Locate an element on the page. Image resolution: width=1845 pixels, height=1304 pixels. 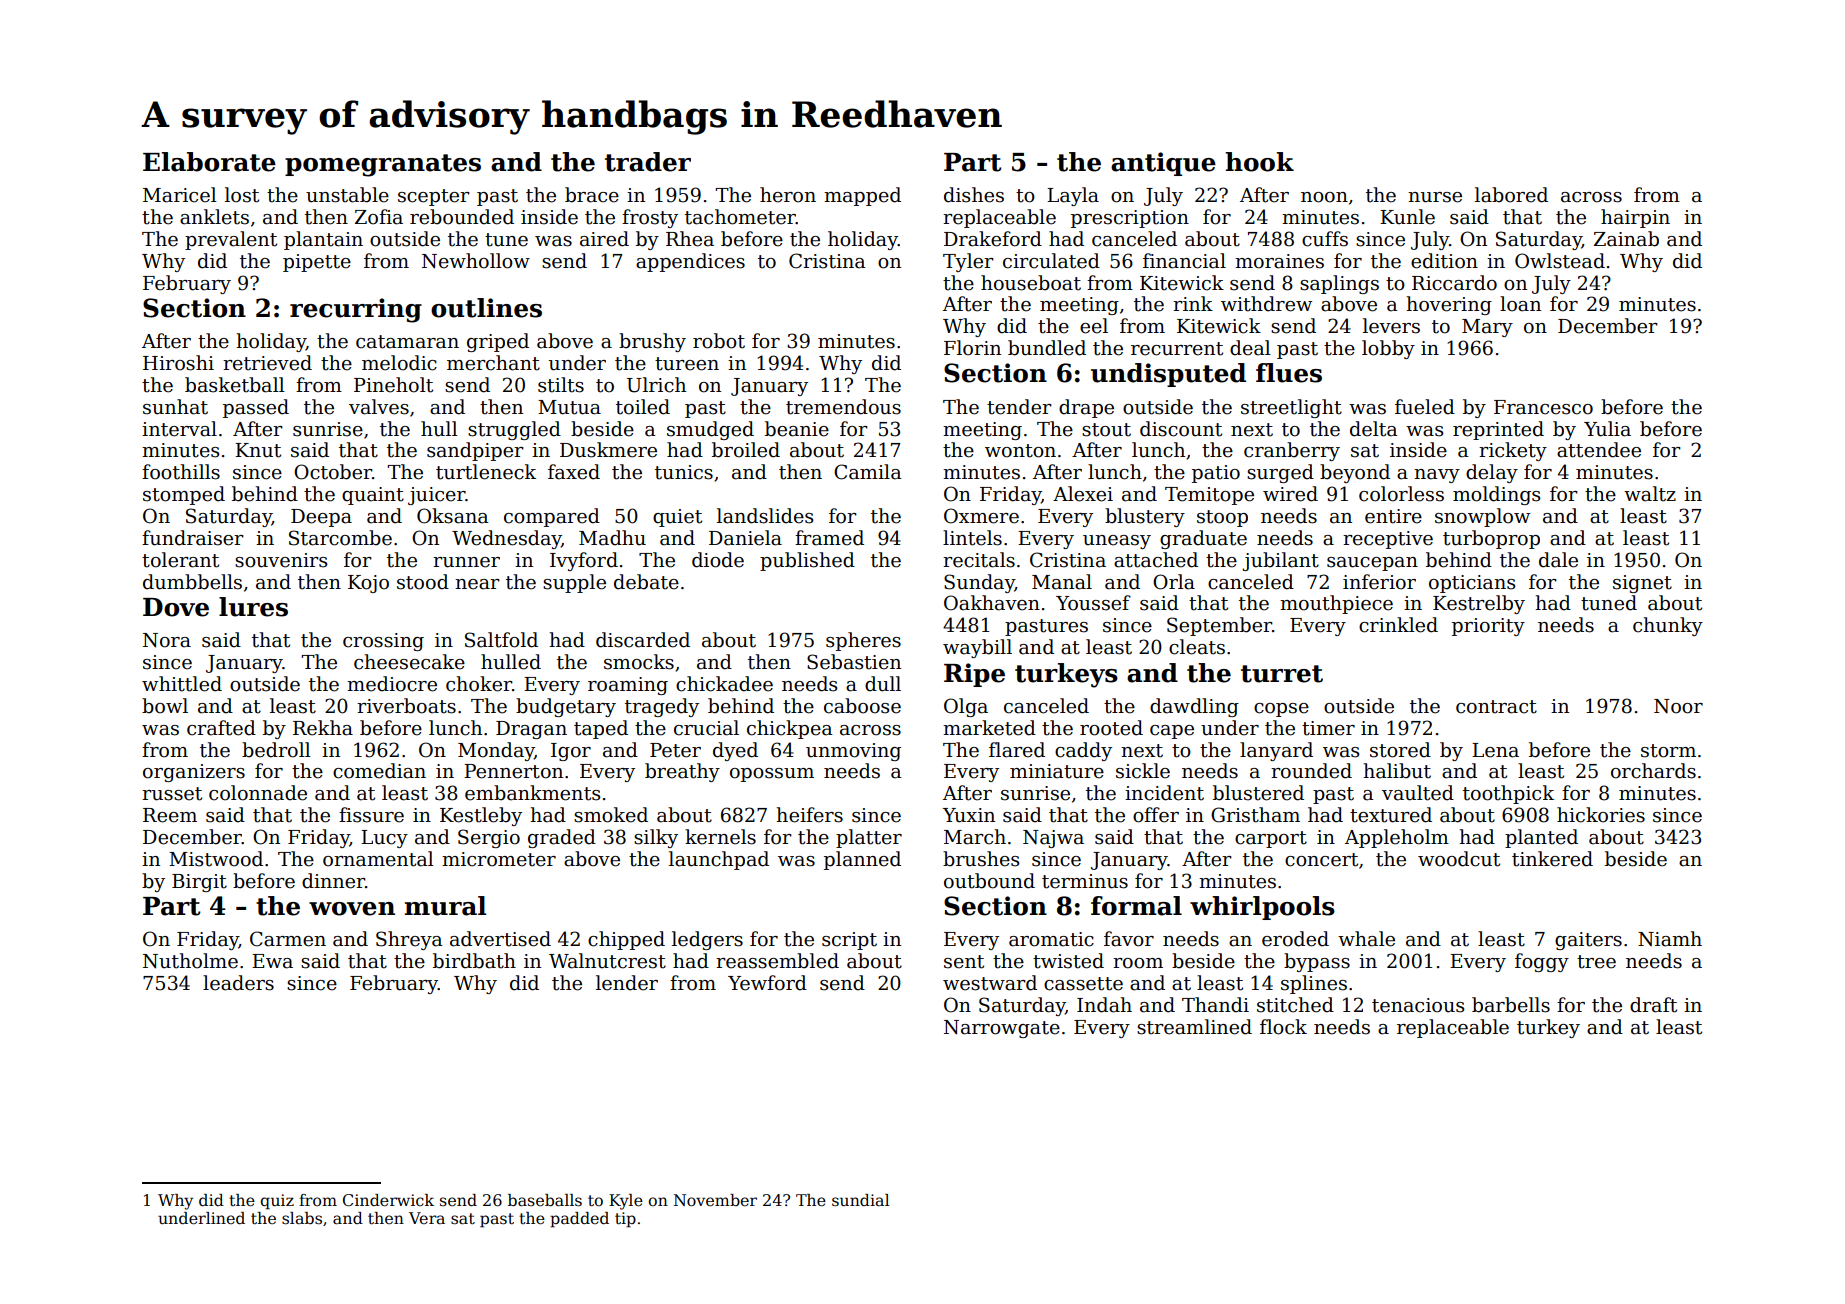
slabs is located at coordinates (302, 1218).
